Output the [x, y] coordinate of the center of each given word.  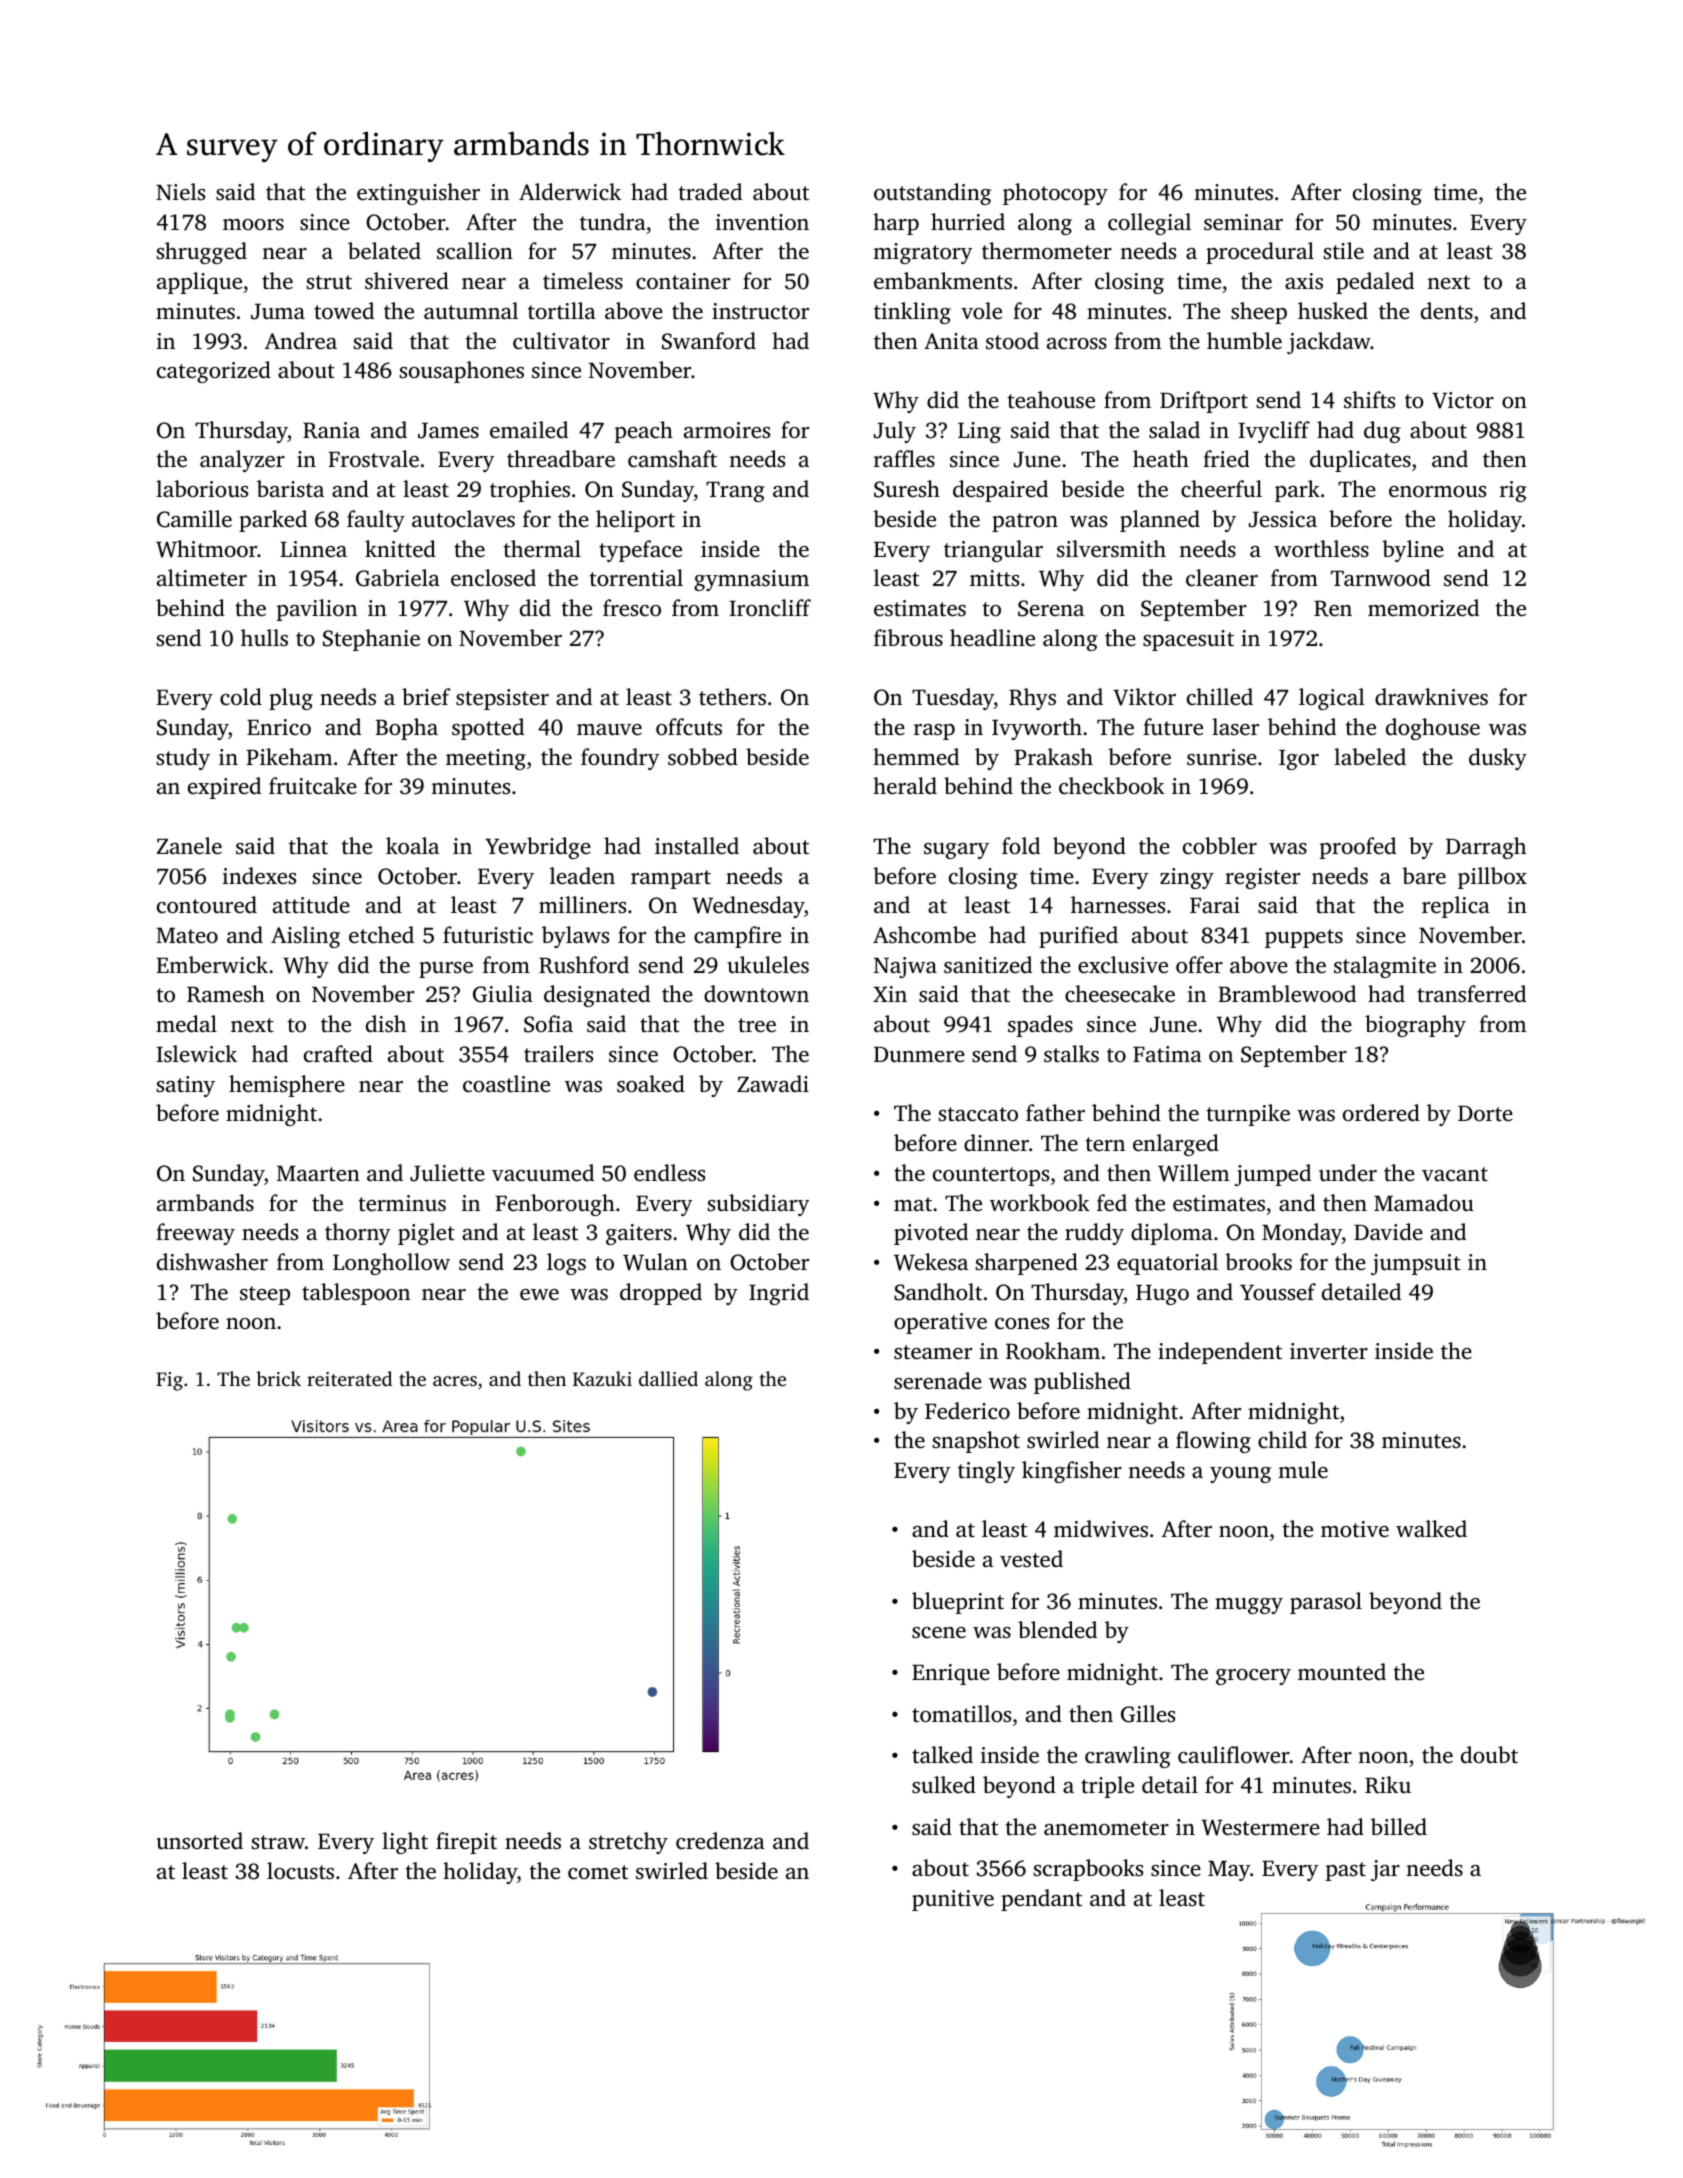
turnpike [1248, 1115]
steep [265, 1295]
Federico [967, 1411]
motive [1355, 1529]
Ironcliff [770, 608]
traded [710, 191]
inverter [1329, 1351]
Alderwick [570, 192]
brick [278, 1378]
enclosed [493, 578]
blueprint [958, 1603]
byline [1413, 551]
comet [598, 1872]
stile [1344, 251]
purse [446, 970]
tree [757, 1025]
